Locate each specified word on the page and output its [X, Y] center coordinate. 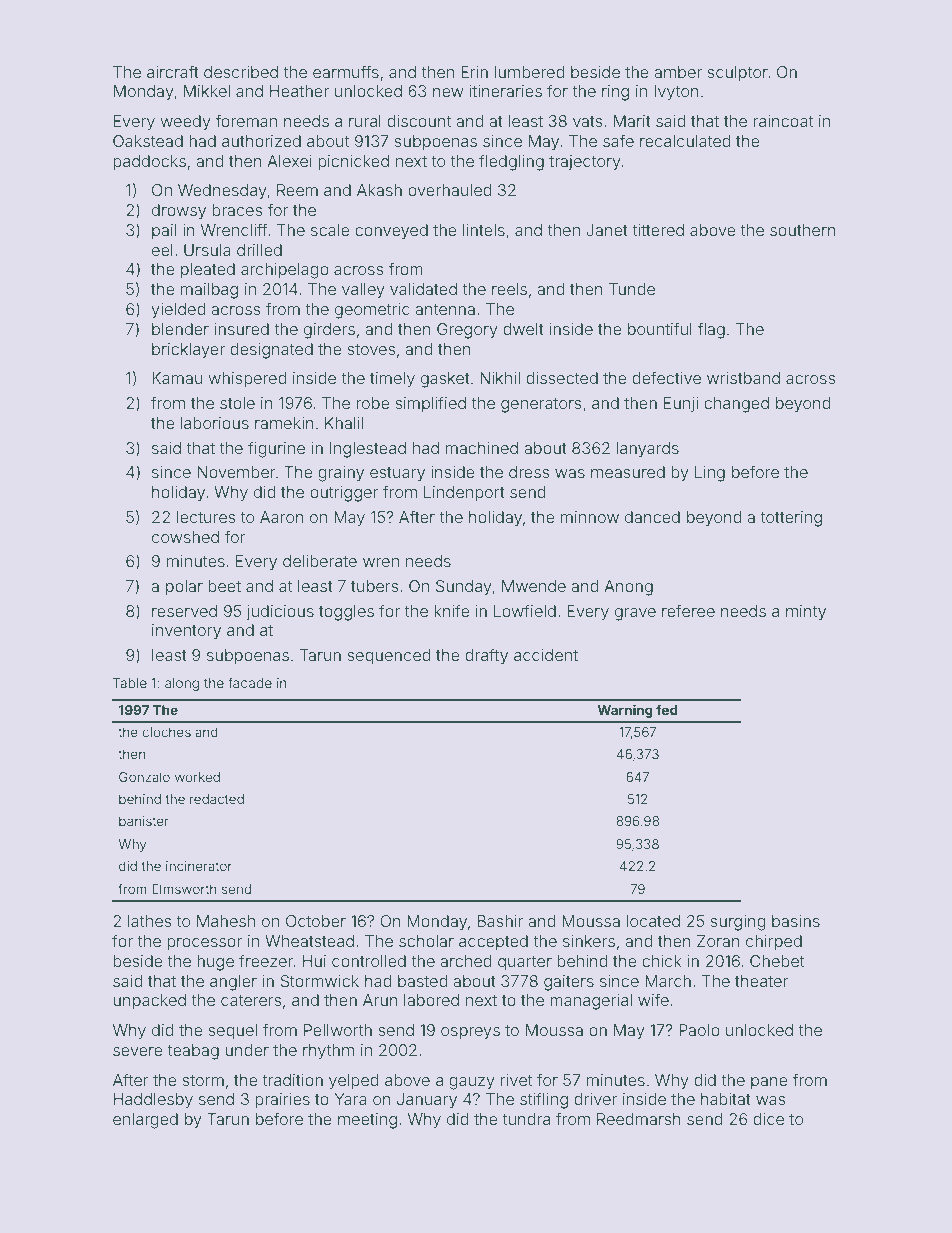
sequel [232, 1032]
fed [667, 709]
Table [130, 683]
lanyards [648, 450]
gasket [445, 380]
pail [164, 231]
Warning [625, 711]
